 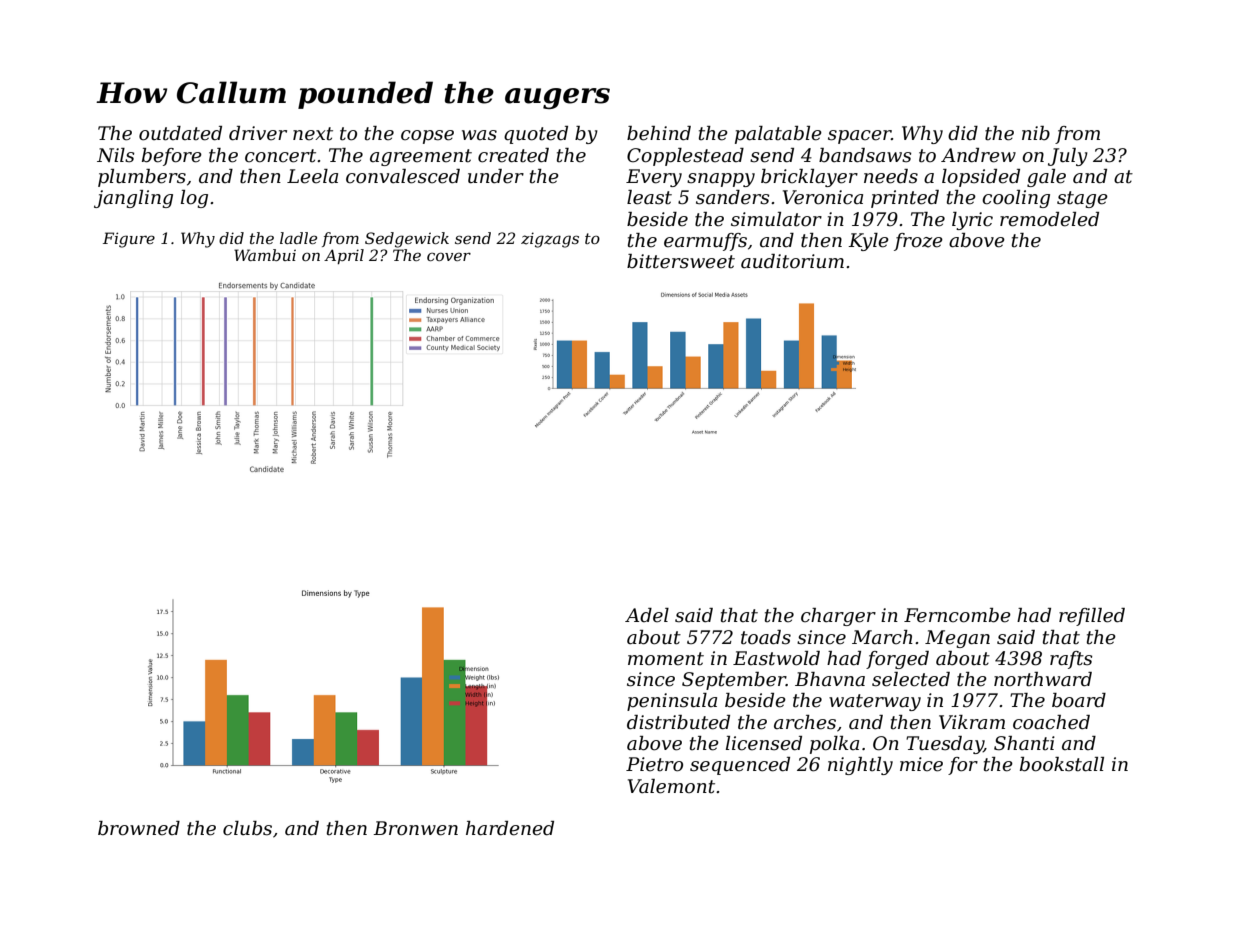 I want to click on Adel, so click(x=647, y=615).
